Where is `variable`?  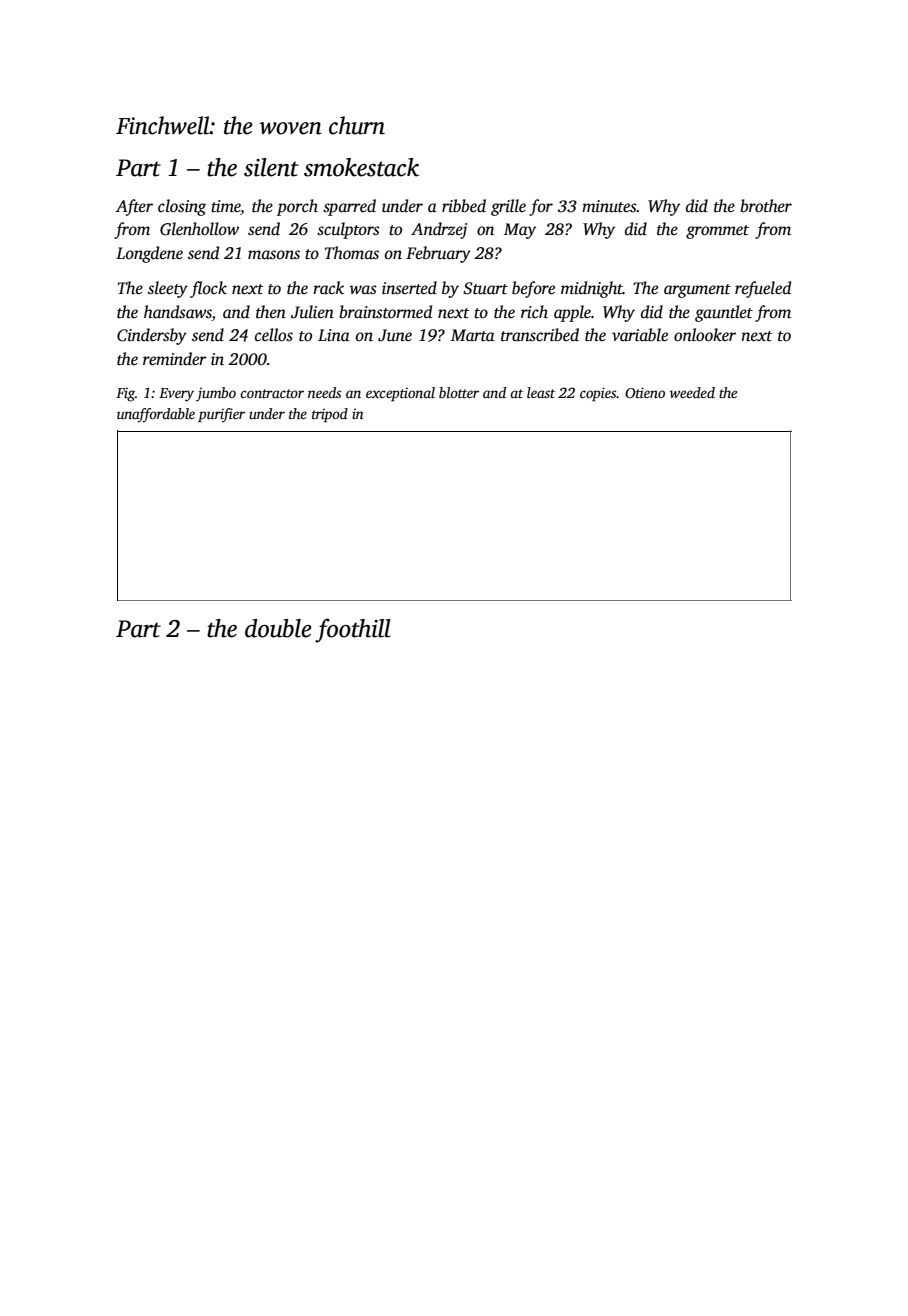 variable is located at coordinates (640, 335).
